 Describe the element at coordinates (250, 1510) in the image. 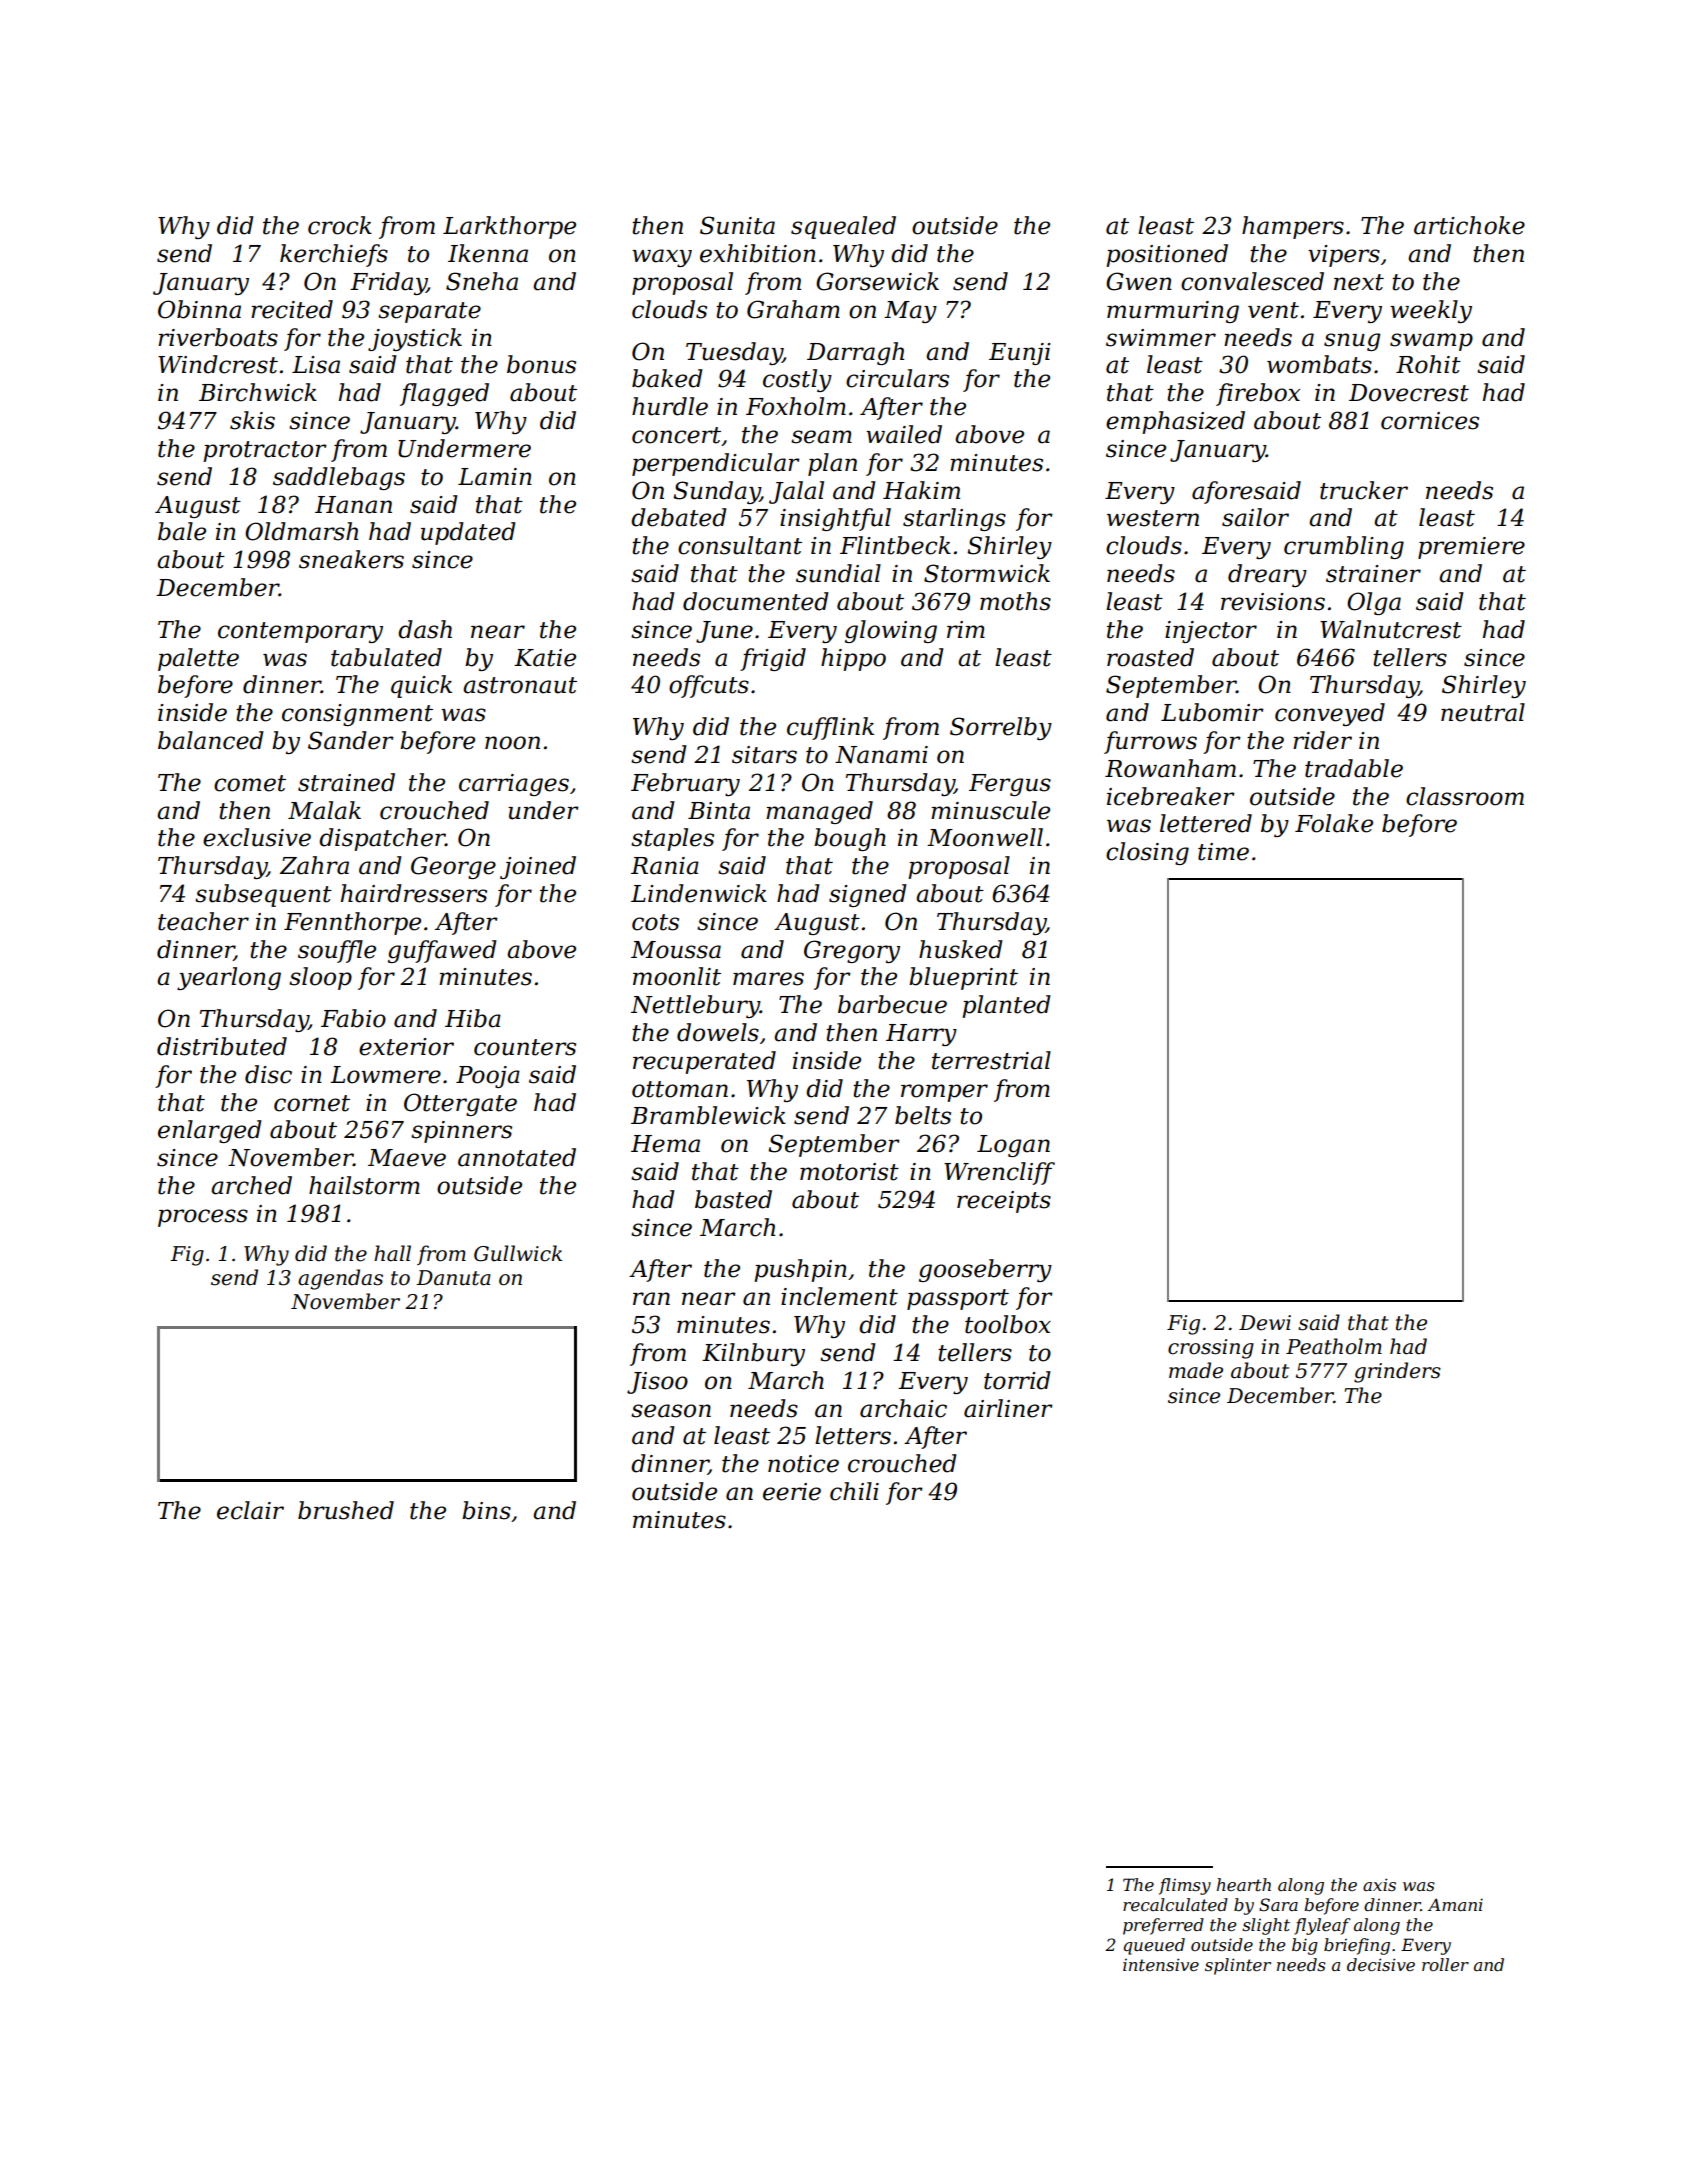

I see `eclair` at that location.
